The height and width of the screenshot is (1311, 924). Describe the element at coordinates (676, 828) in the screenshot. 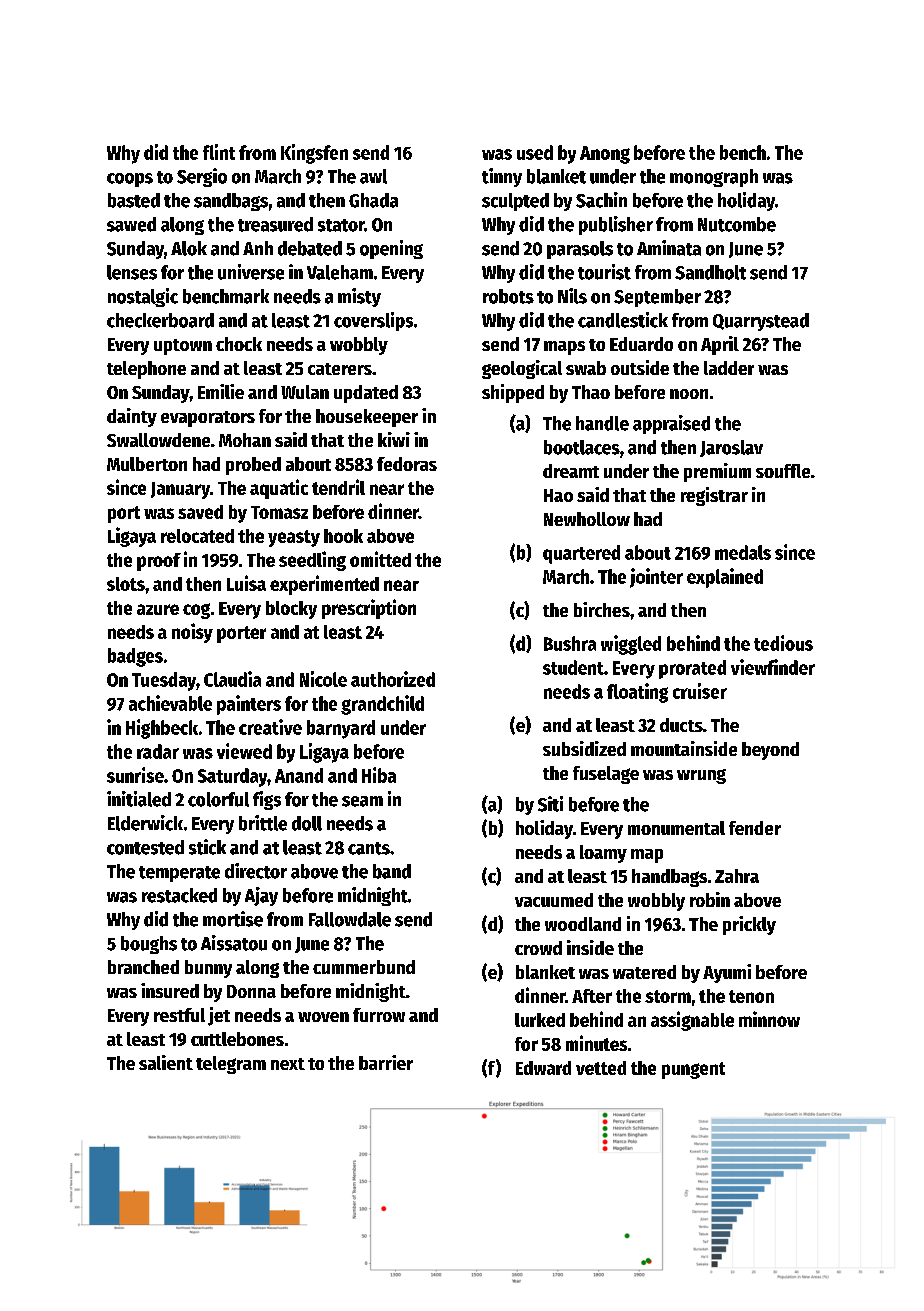

I see `monumental` at that location.
